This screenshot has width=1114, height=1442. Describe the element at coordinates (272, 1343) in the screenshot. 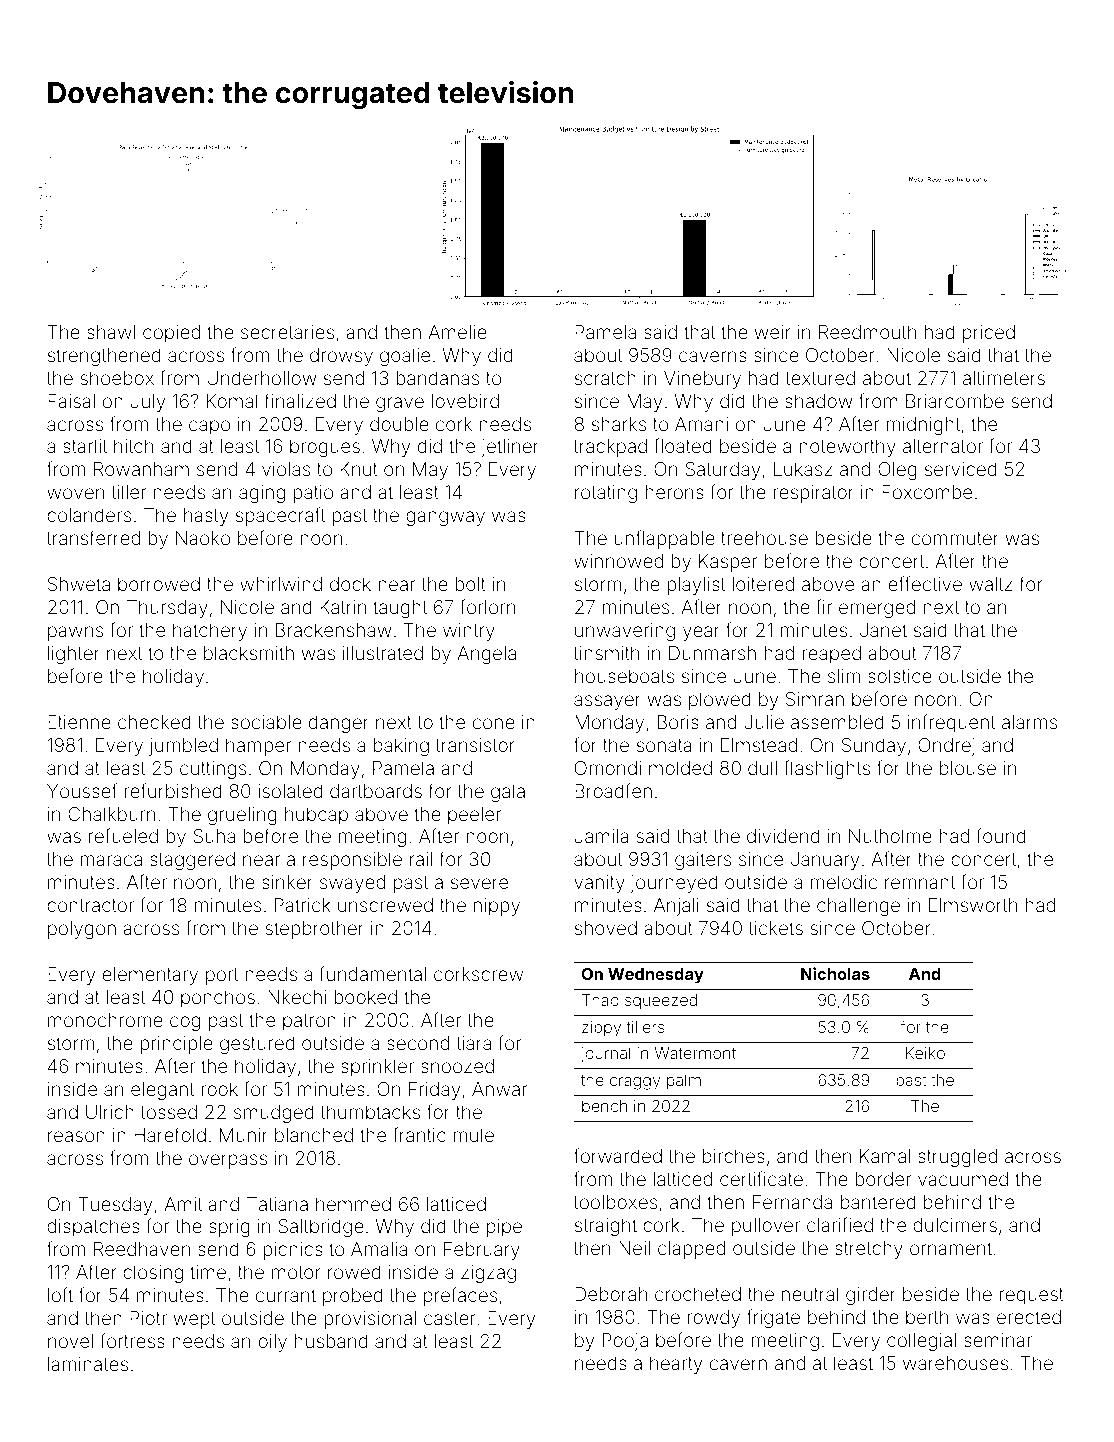

I see `oily` at that location.
